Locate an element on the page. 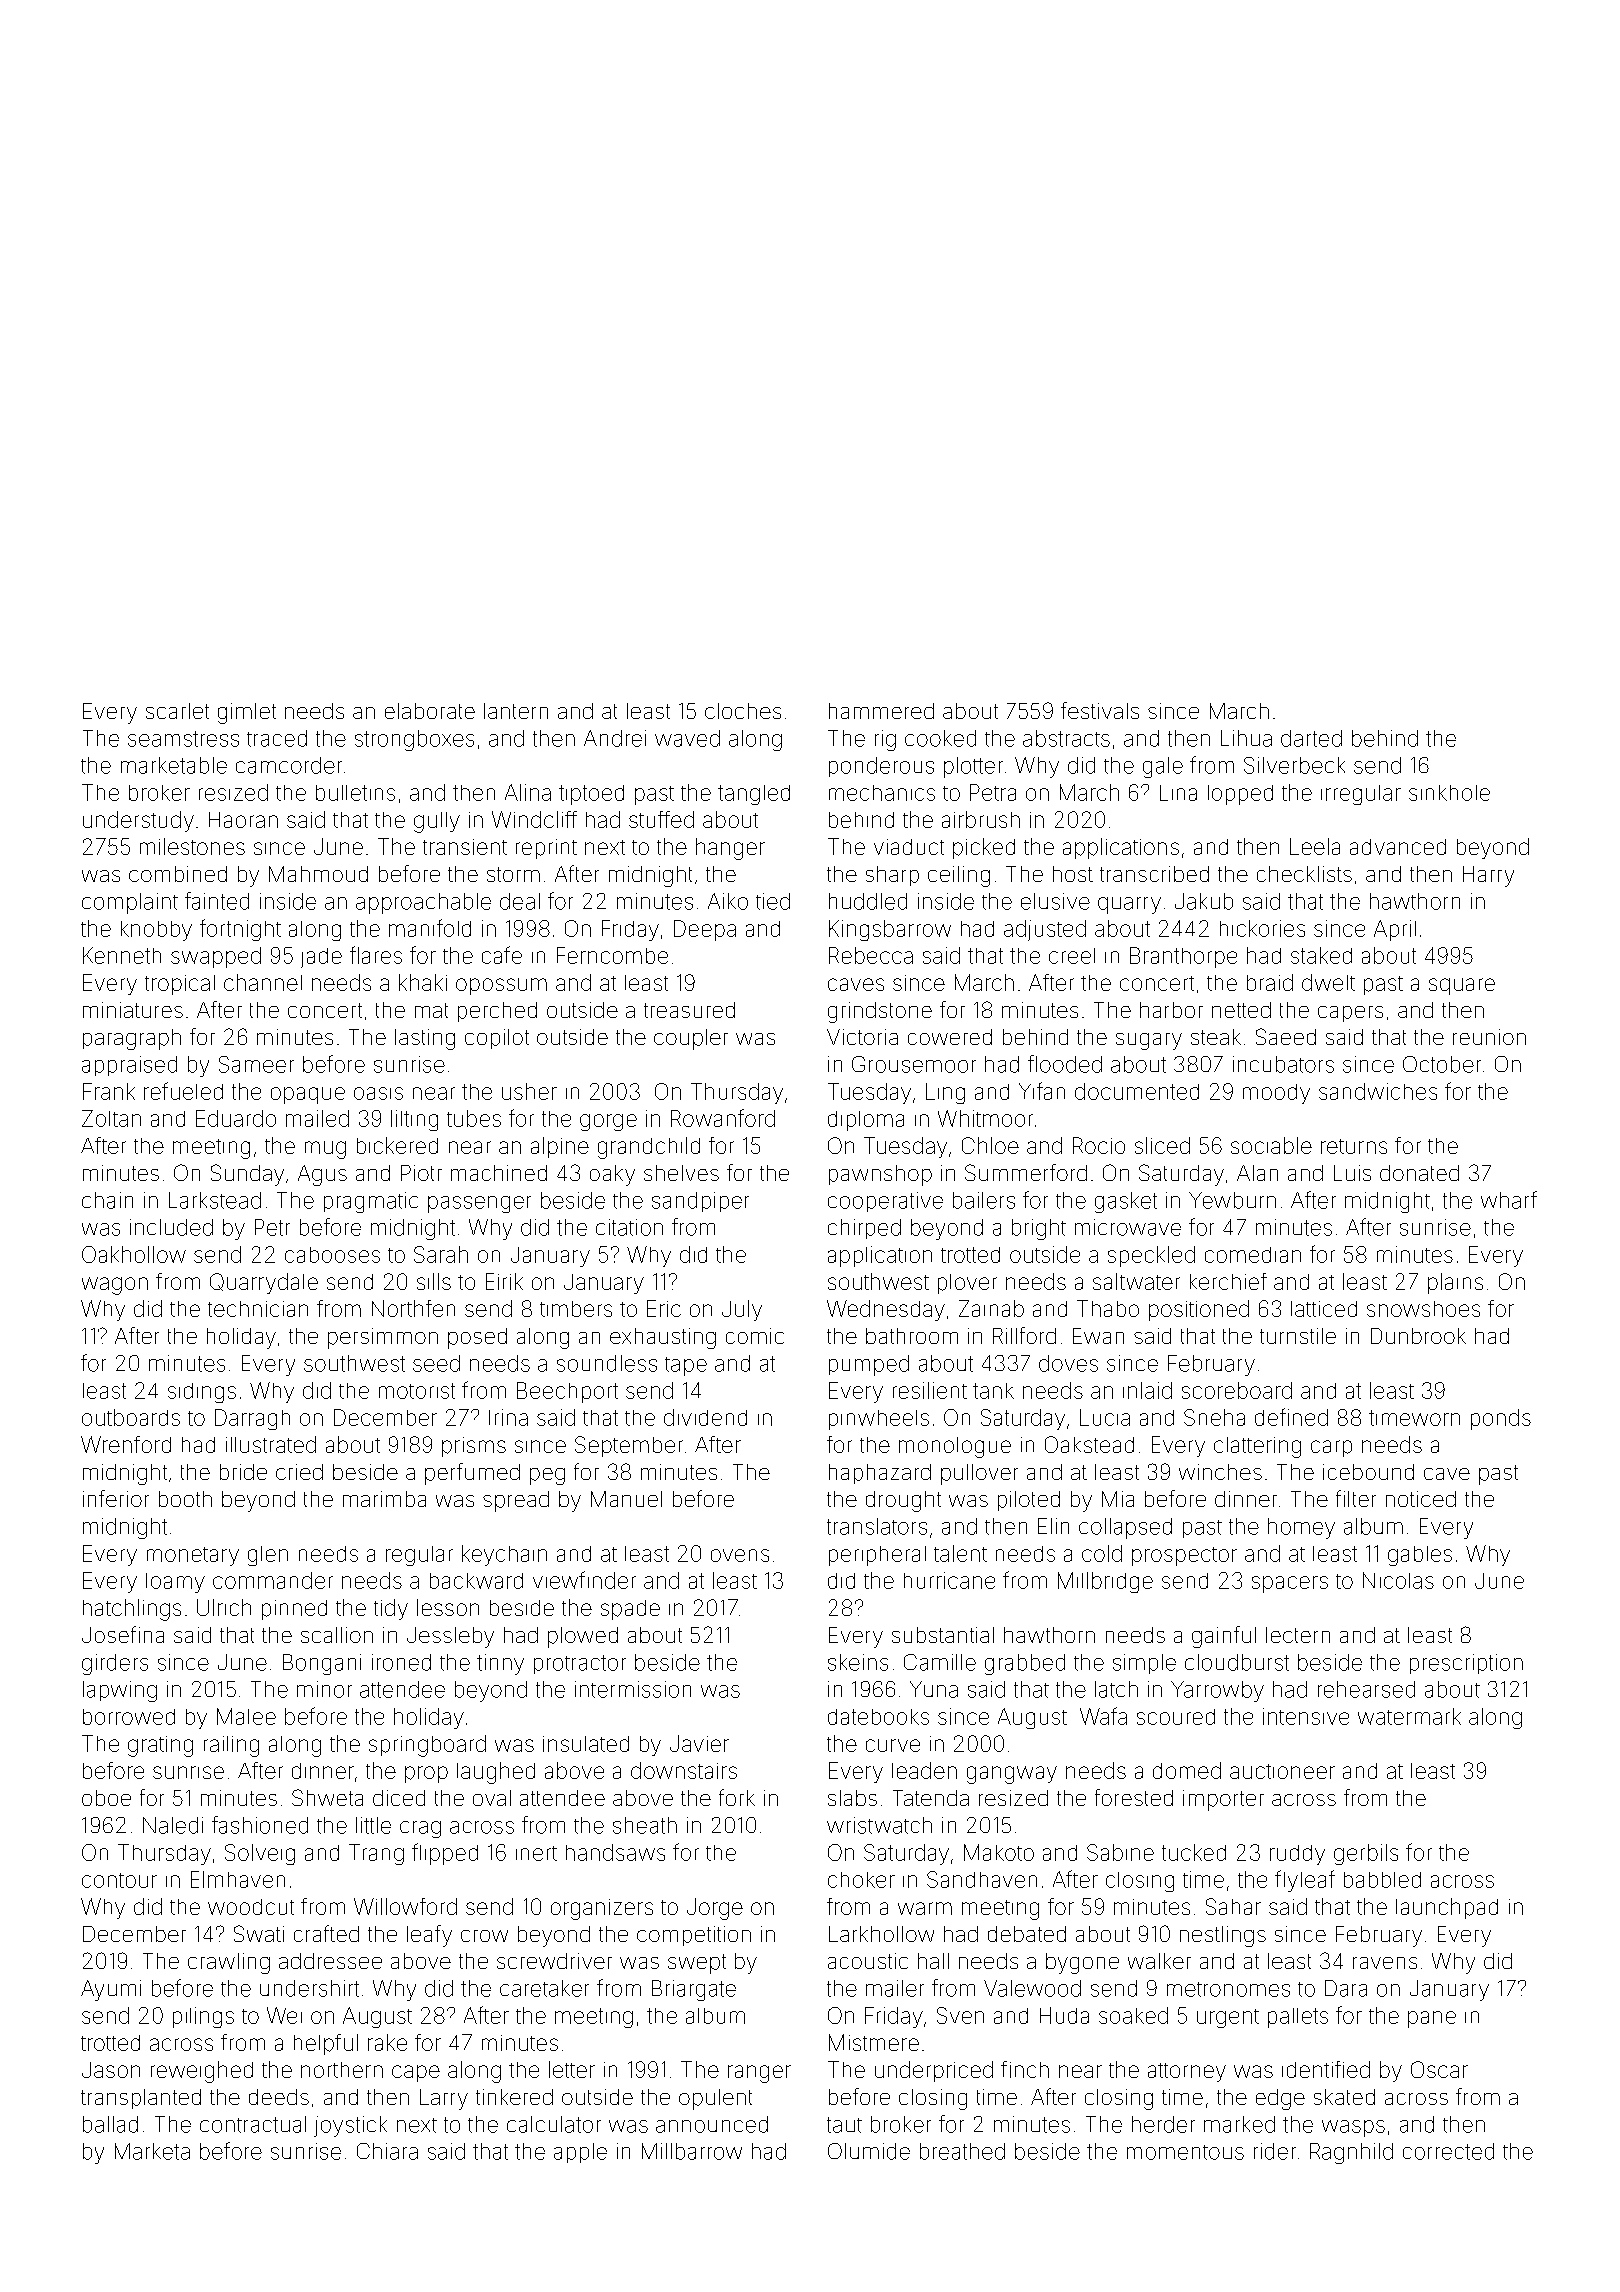 This image has height=2292, width=1620. huddled is located at coordinates (868, 901).
